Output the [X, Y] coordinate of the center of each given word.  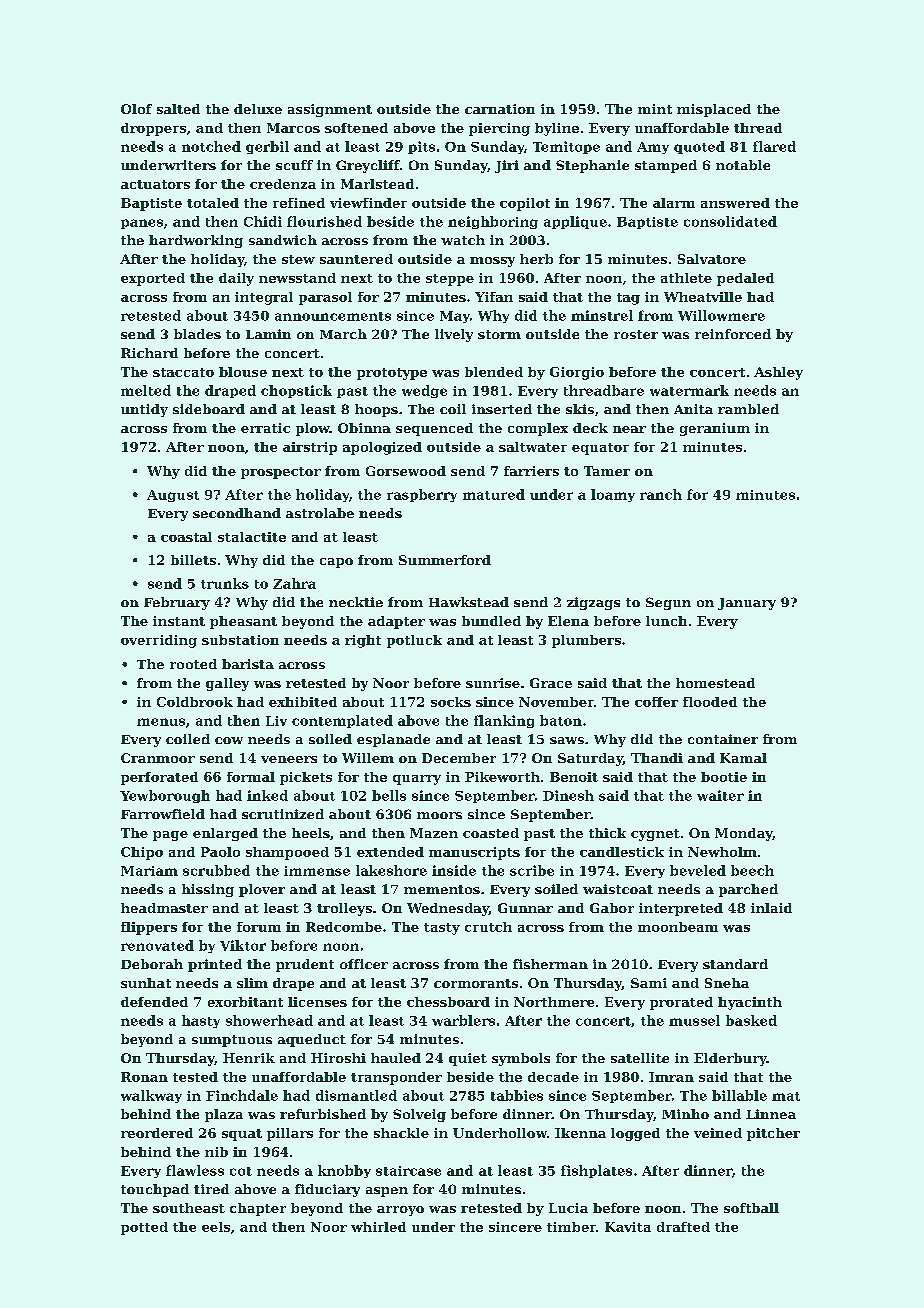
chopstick [296, 391]
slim [252, 983]
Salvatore [712, 259]
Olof [136, 109]
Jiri [507, 166]
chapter [258, 1209]
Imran [671, 1077]
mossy [492, 262]
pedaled [745, 279]
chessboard [448, 1002]
